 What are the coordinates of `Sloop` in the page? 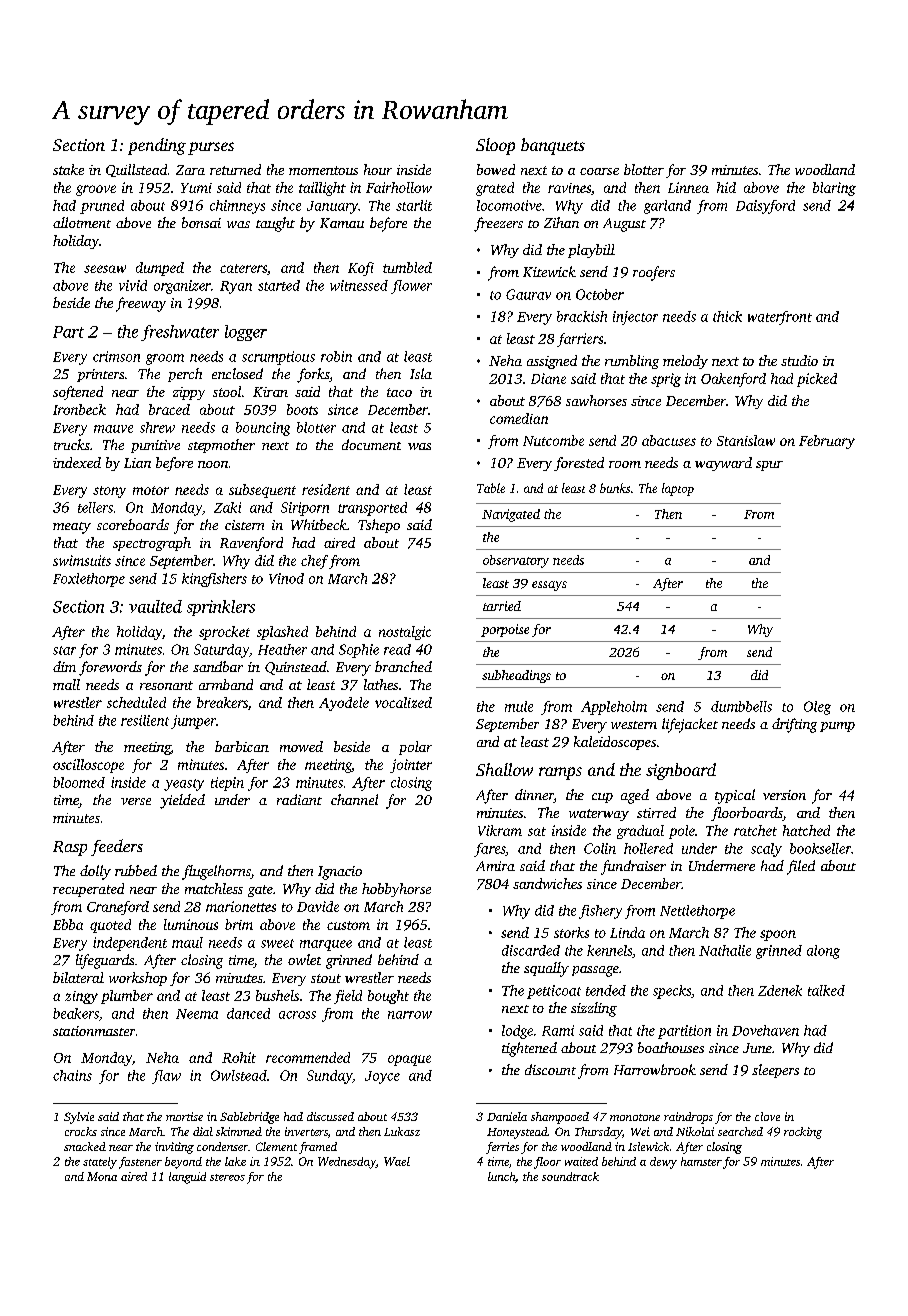 It's located at (495, 146).
